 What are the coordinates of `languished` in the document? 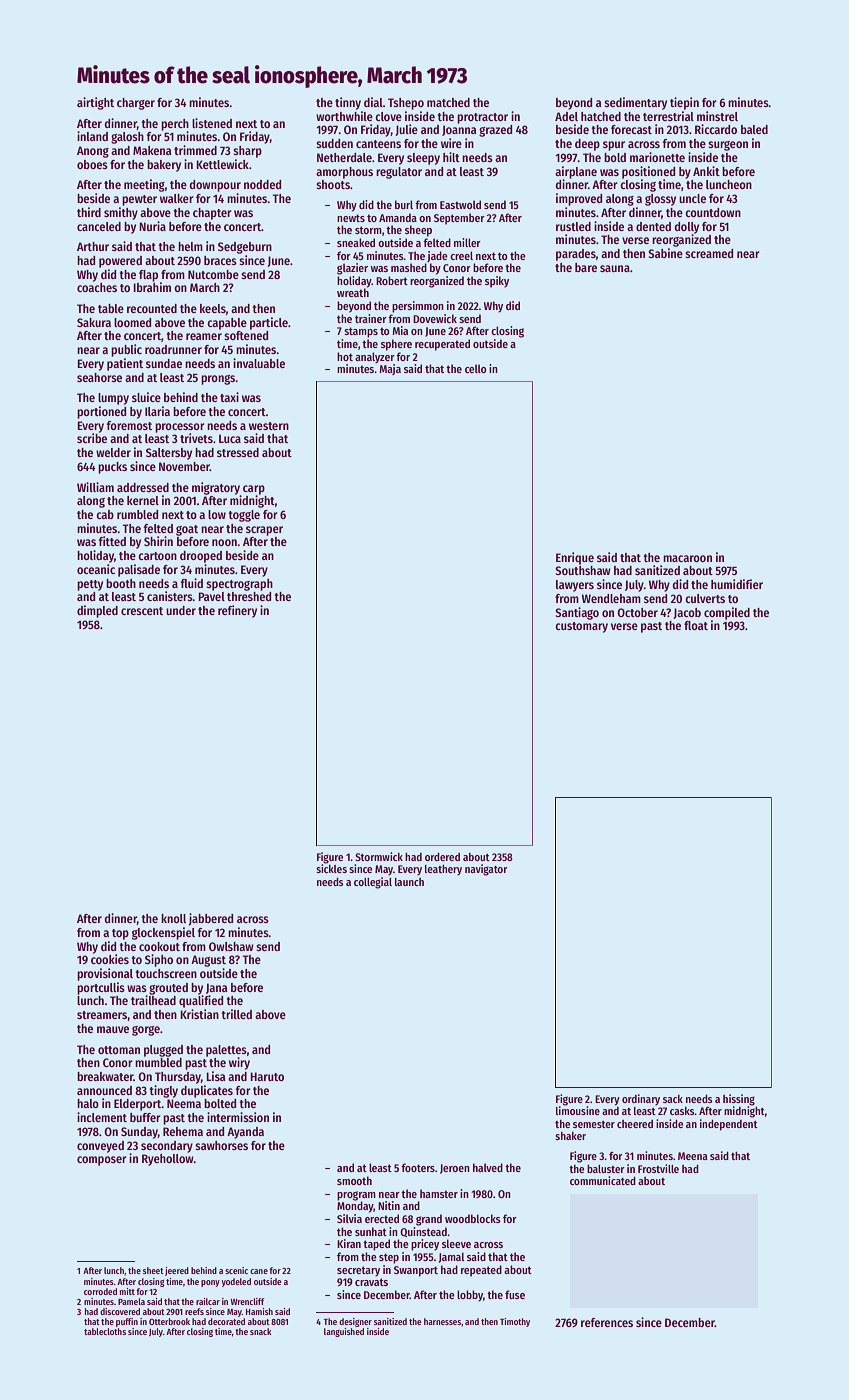 It's located at (344, 1332).
